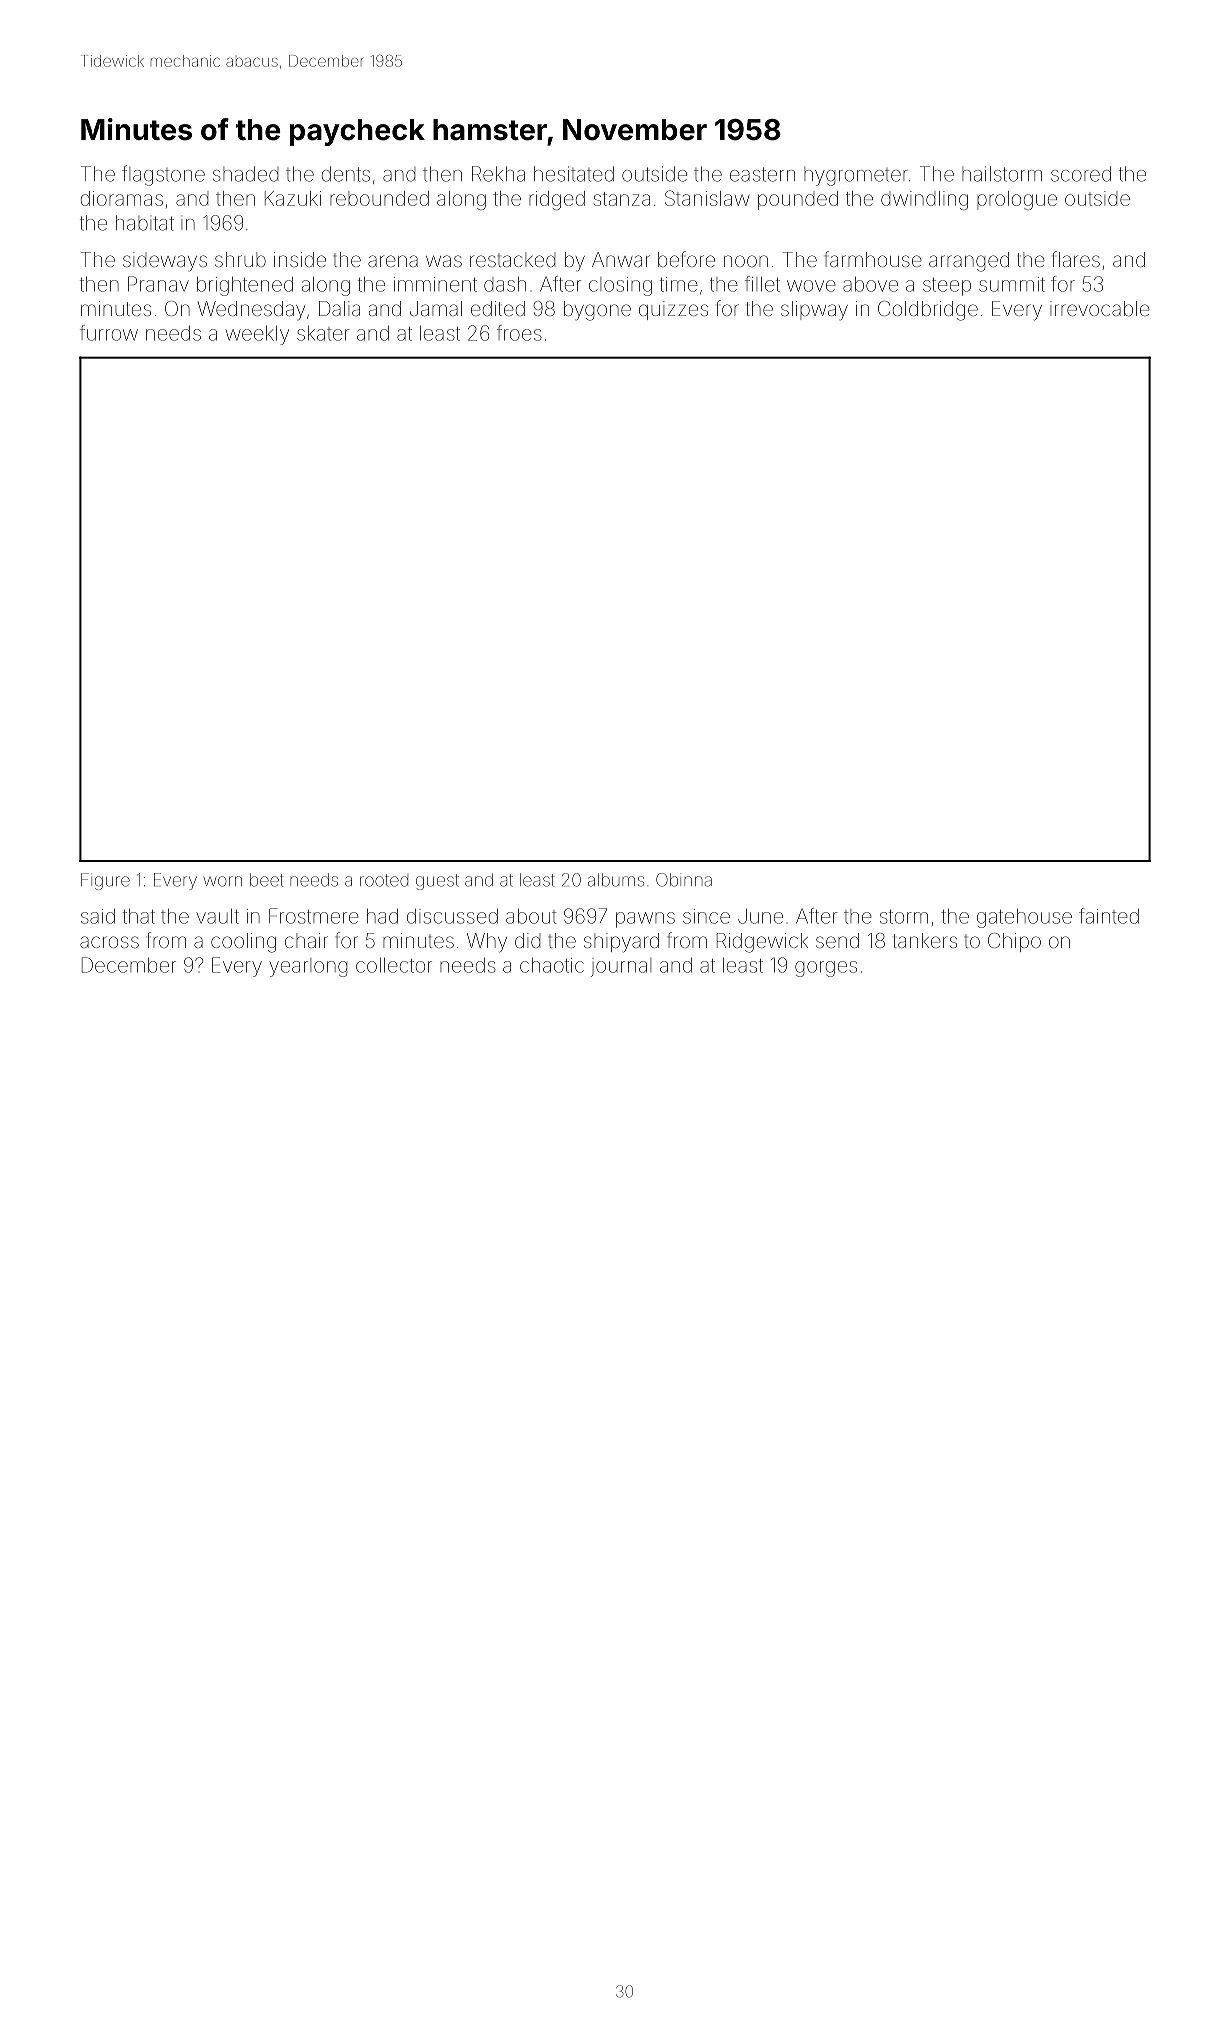  Describe the element at coordinates (223, 881) in the screenshot. I see `worn` at that location.
